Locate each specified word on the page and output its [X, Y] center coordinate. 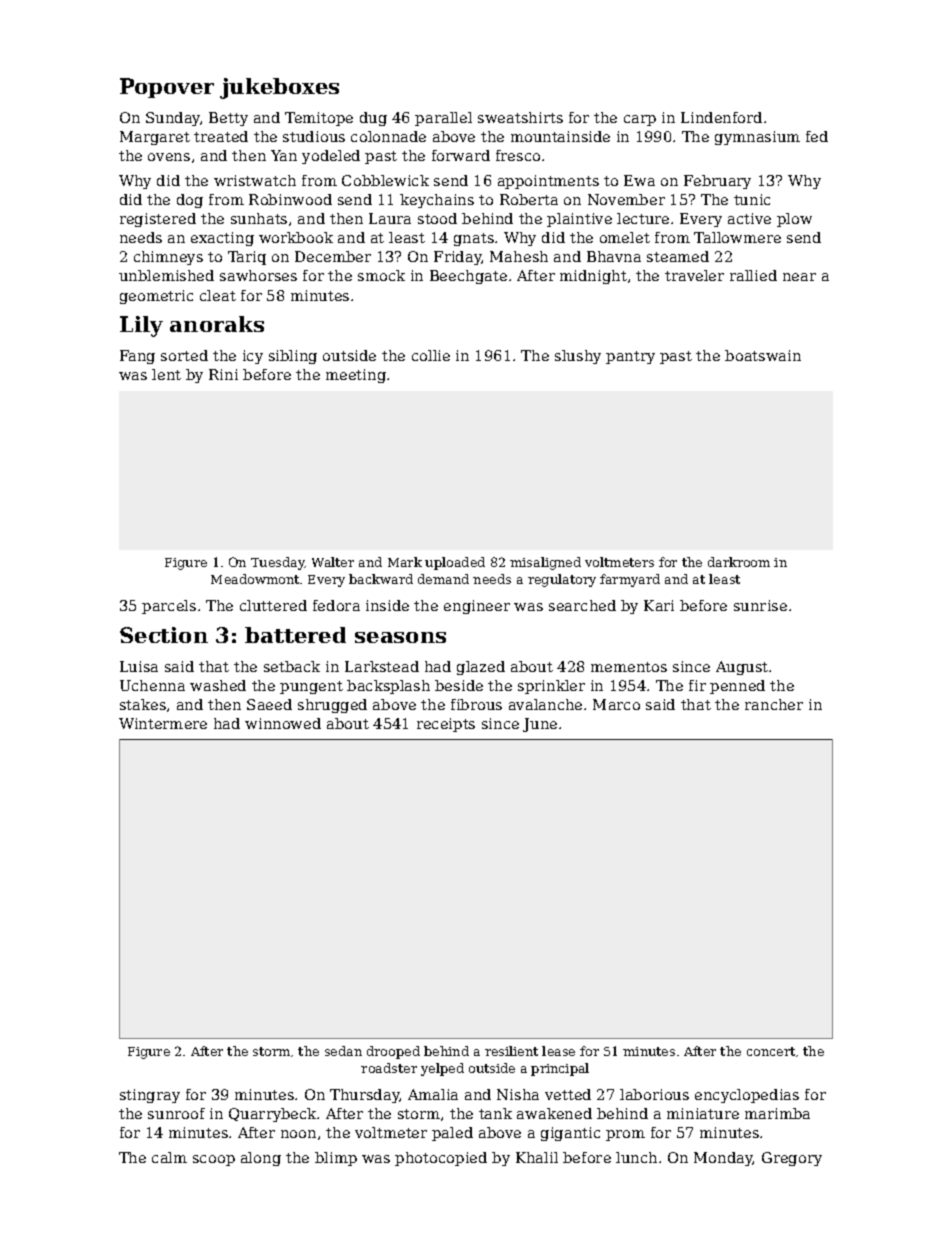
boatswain [763, 355]
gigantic [570, 1134]
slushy [578, 357]
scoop [214, 1160]
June [540, 725]
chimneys [168, 258]
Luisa [139, 666]
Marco [616, 704]
